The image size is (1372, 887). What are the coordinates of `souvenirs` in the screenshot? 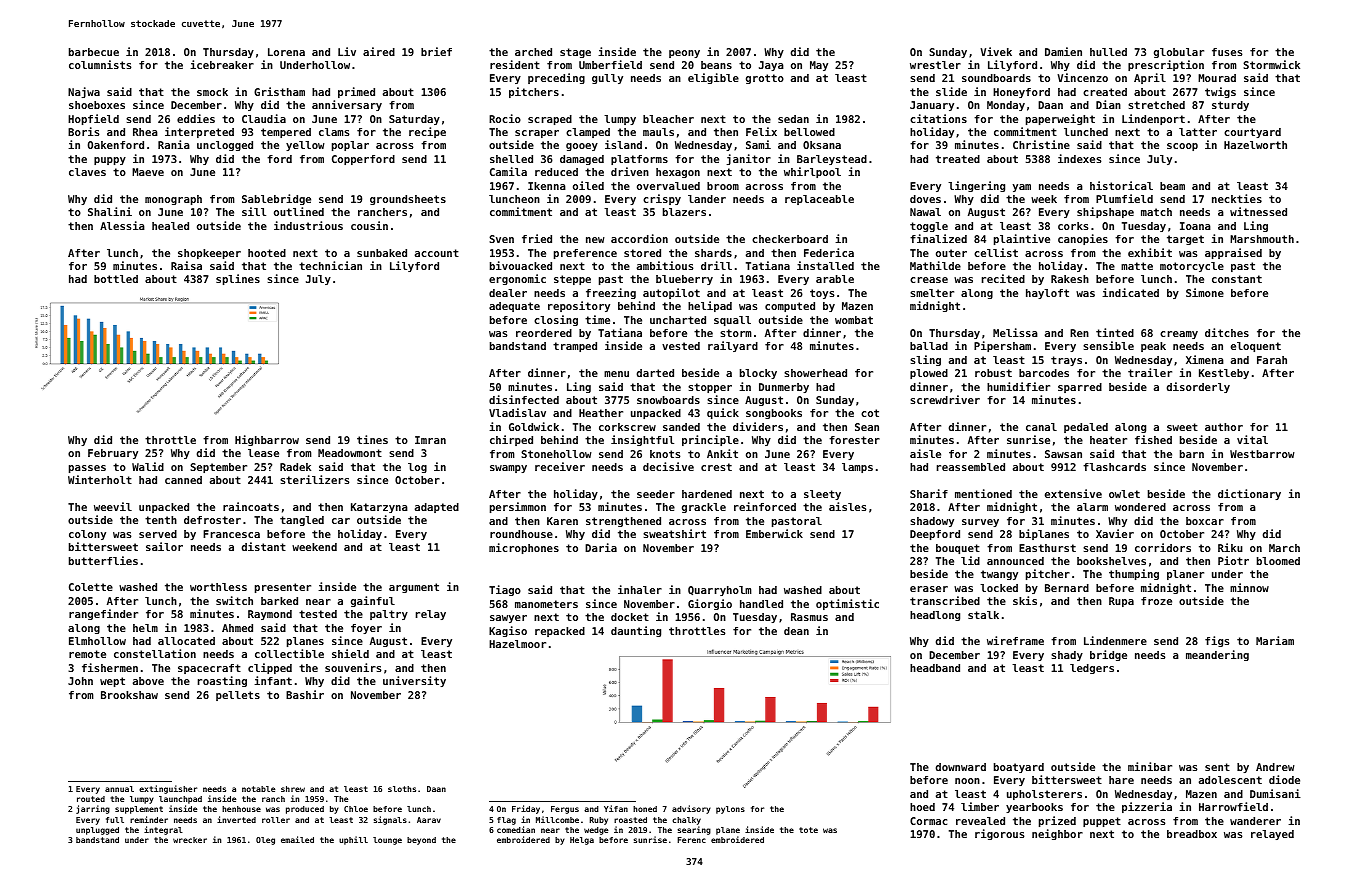 It's located at (353, 667).
